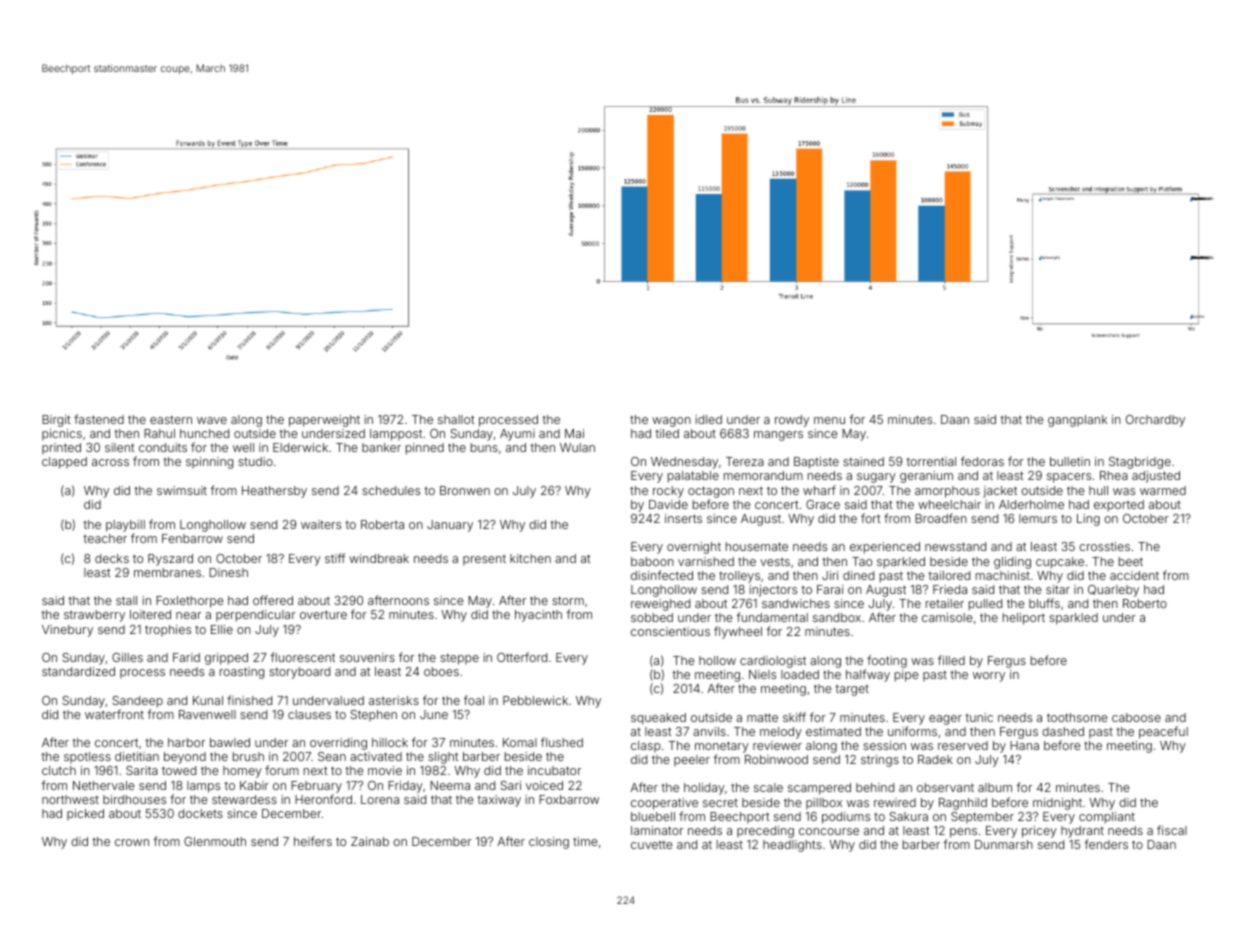 This page has height=952, width=1233. Describe the element at coordinates (228, 572) in the page. I see `Dinesh` at that location.
